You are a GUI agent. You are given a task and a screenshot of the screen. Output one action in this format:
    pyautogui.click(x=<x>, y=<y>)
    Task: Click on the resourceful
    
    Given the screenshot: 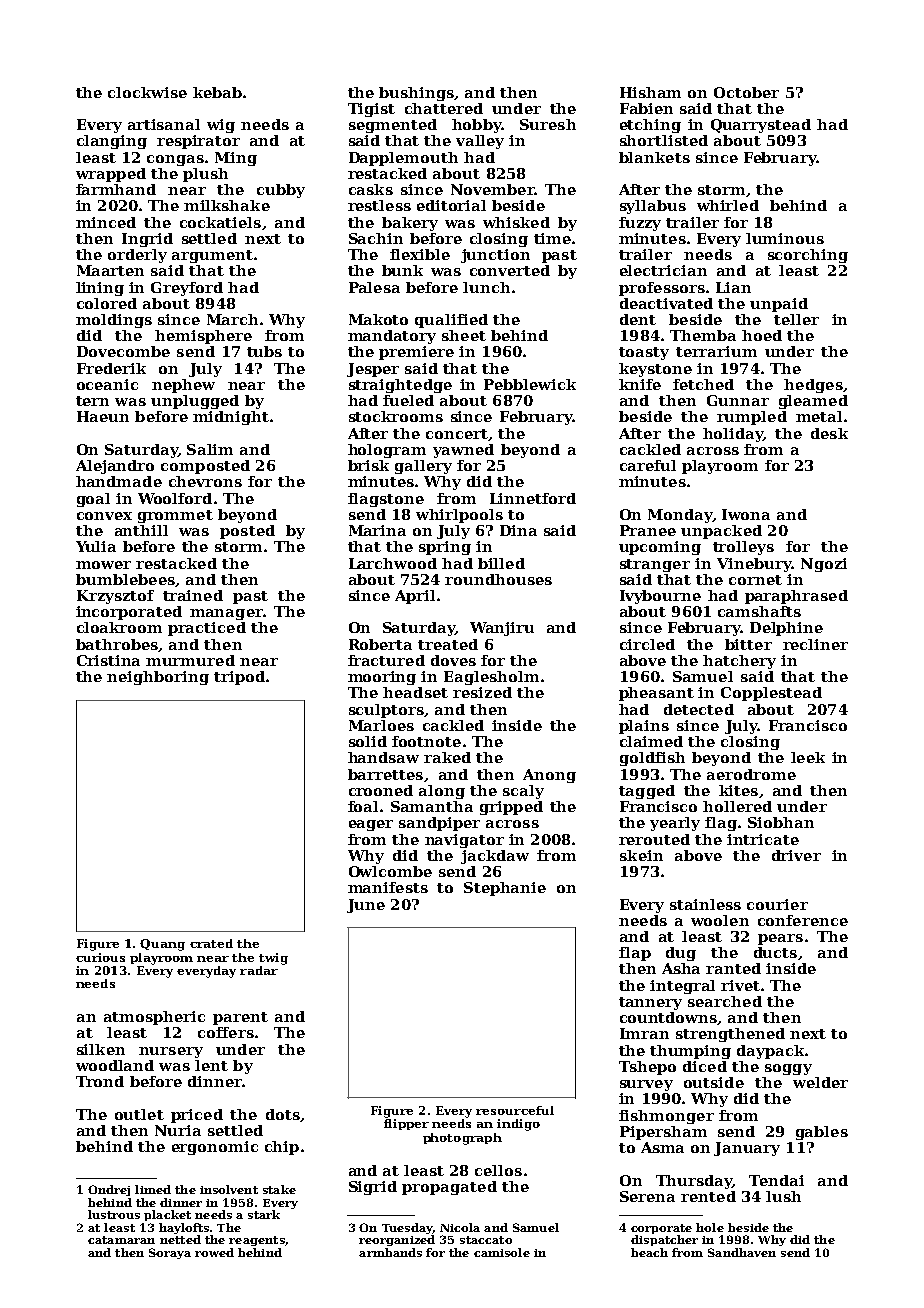 What is the action you would take?
    pyautogui.click(x=515, y=1110)
